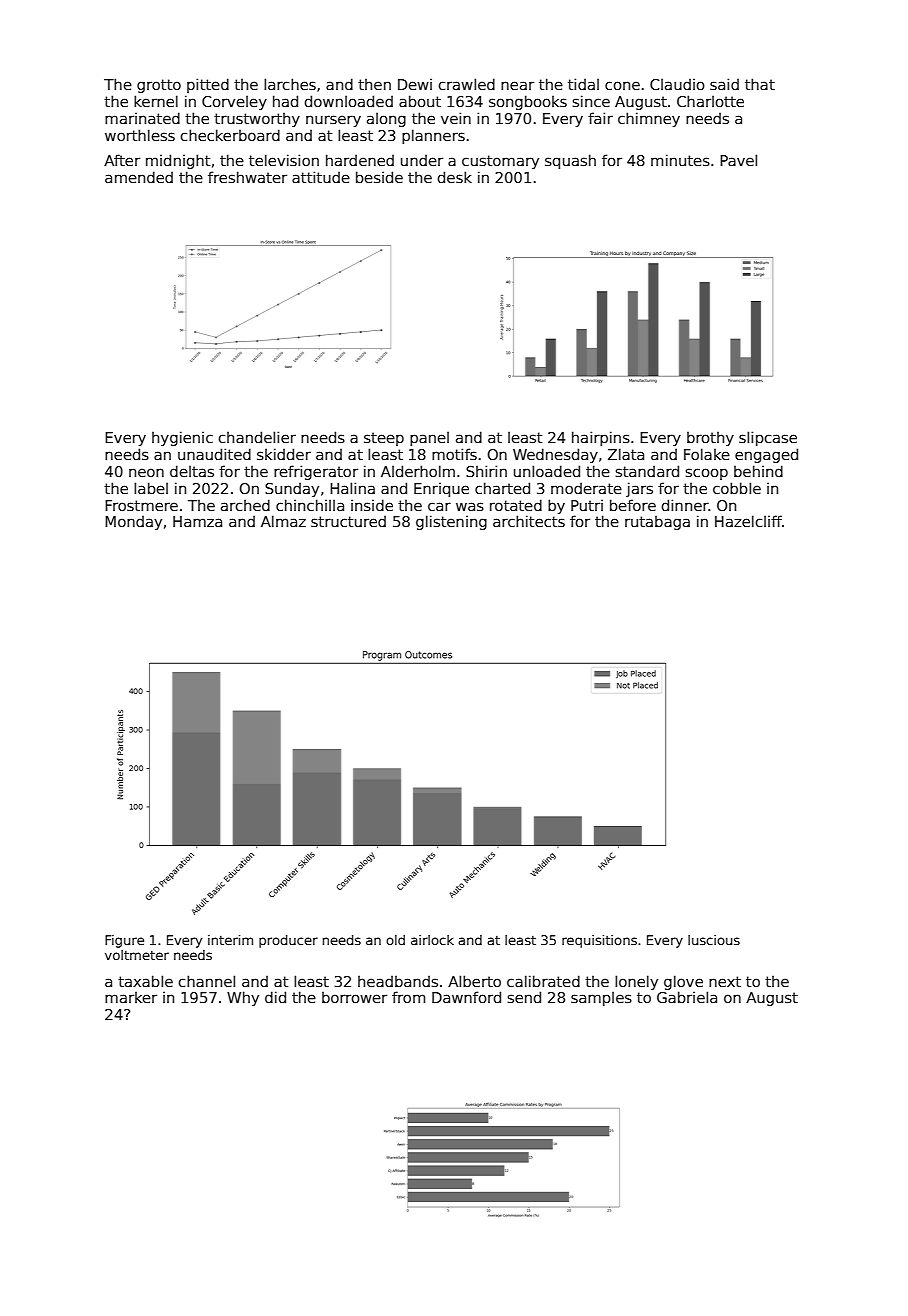  I want to click on channel, so click(207, 981).
